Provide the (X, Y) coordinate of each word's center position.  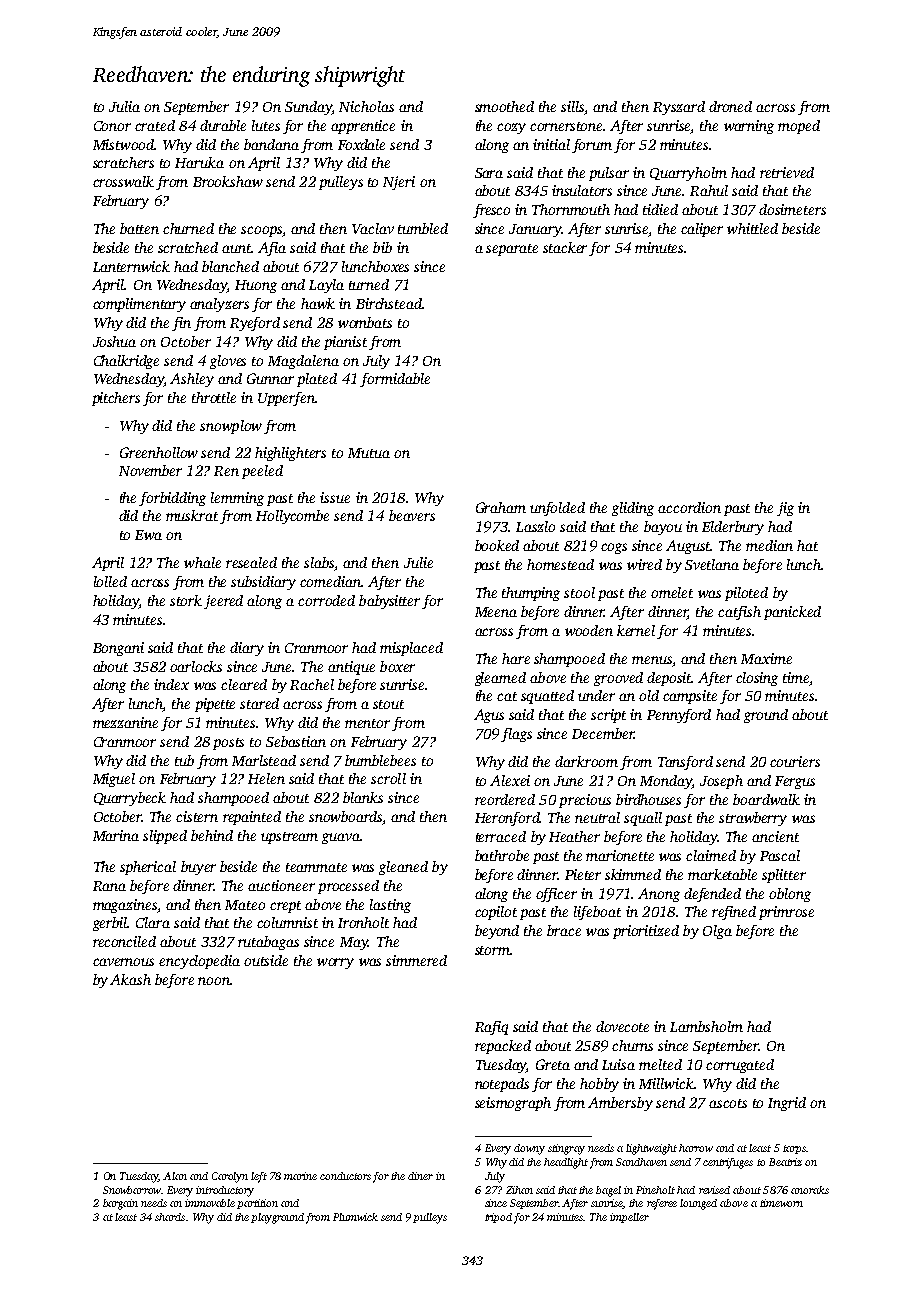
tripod (498, 1218)
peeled (262, 472)
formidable (395, 380)
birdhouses (648, 799)
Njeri (399, 183)
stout (388, 704)
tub (184, 760)
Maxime (766, 658)
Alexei (510, 780)
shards (170, 1217)
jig (785, 509)
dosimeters (792, 209)
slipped (165, 837)
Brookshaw (228, 181)
